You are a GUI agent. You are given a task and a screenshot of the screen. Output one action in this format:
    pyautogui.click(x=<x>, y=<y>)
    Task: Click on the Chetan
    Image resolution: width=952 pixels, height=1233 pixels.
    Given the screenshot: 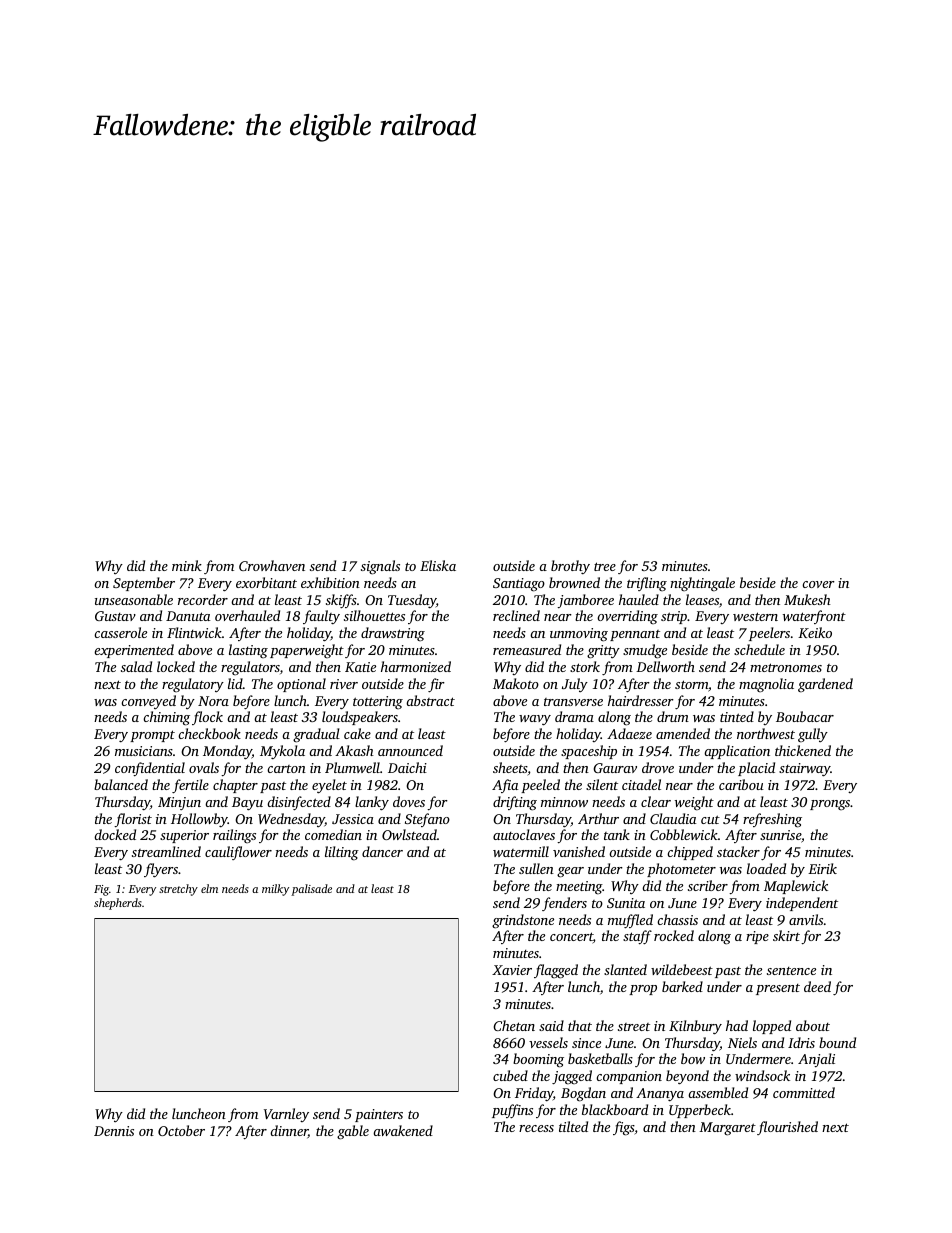 What is the action you would take?
    pyautogui.click(x=514, y=1025)
